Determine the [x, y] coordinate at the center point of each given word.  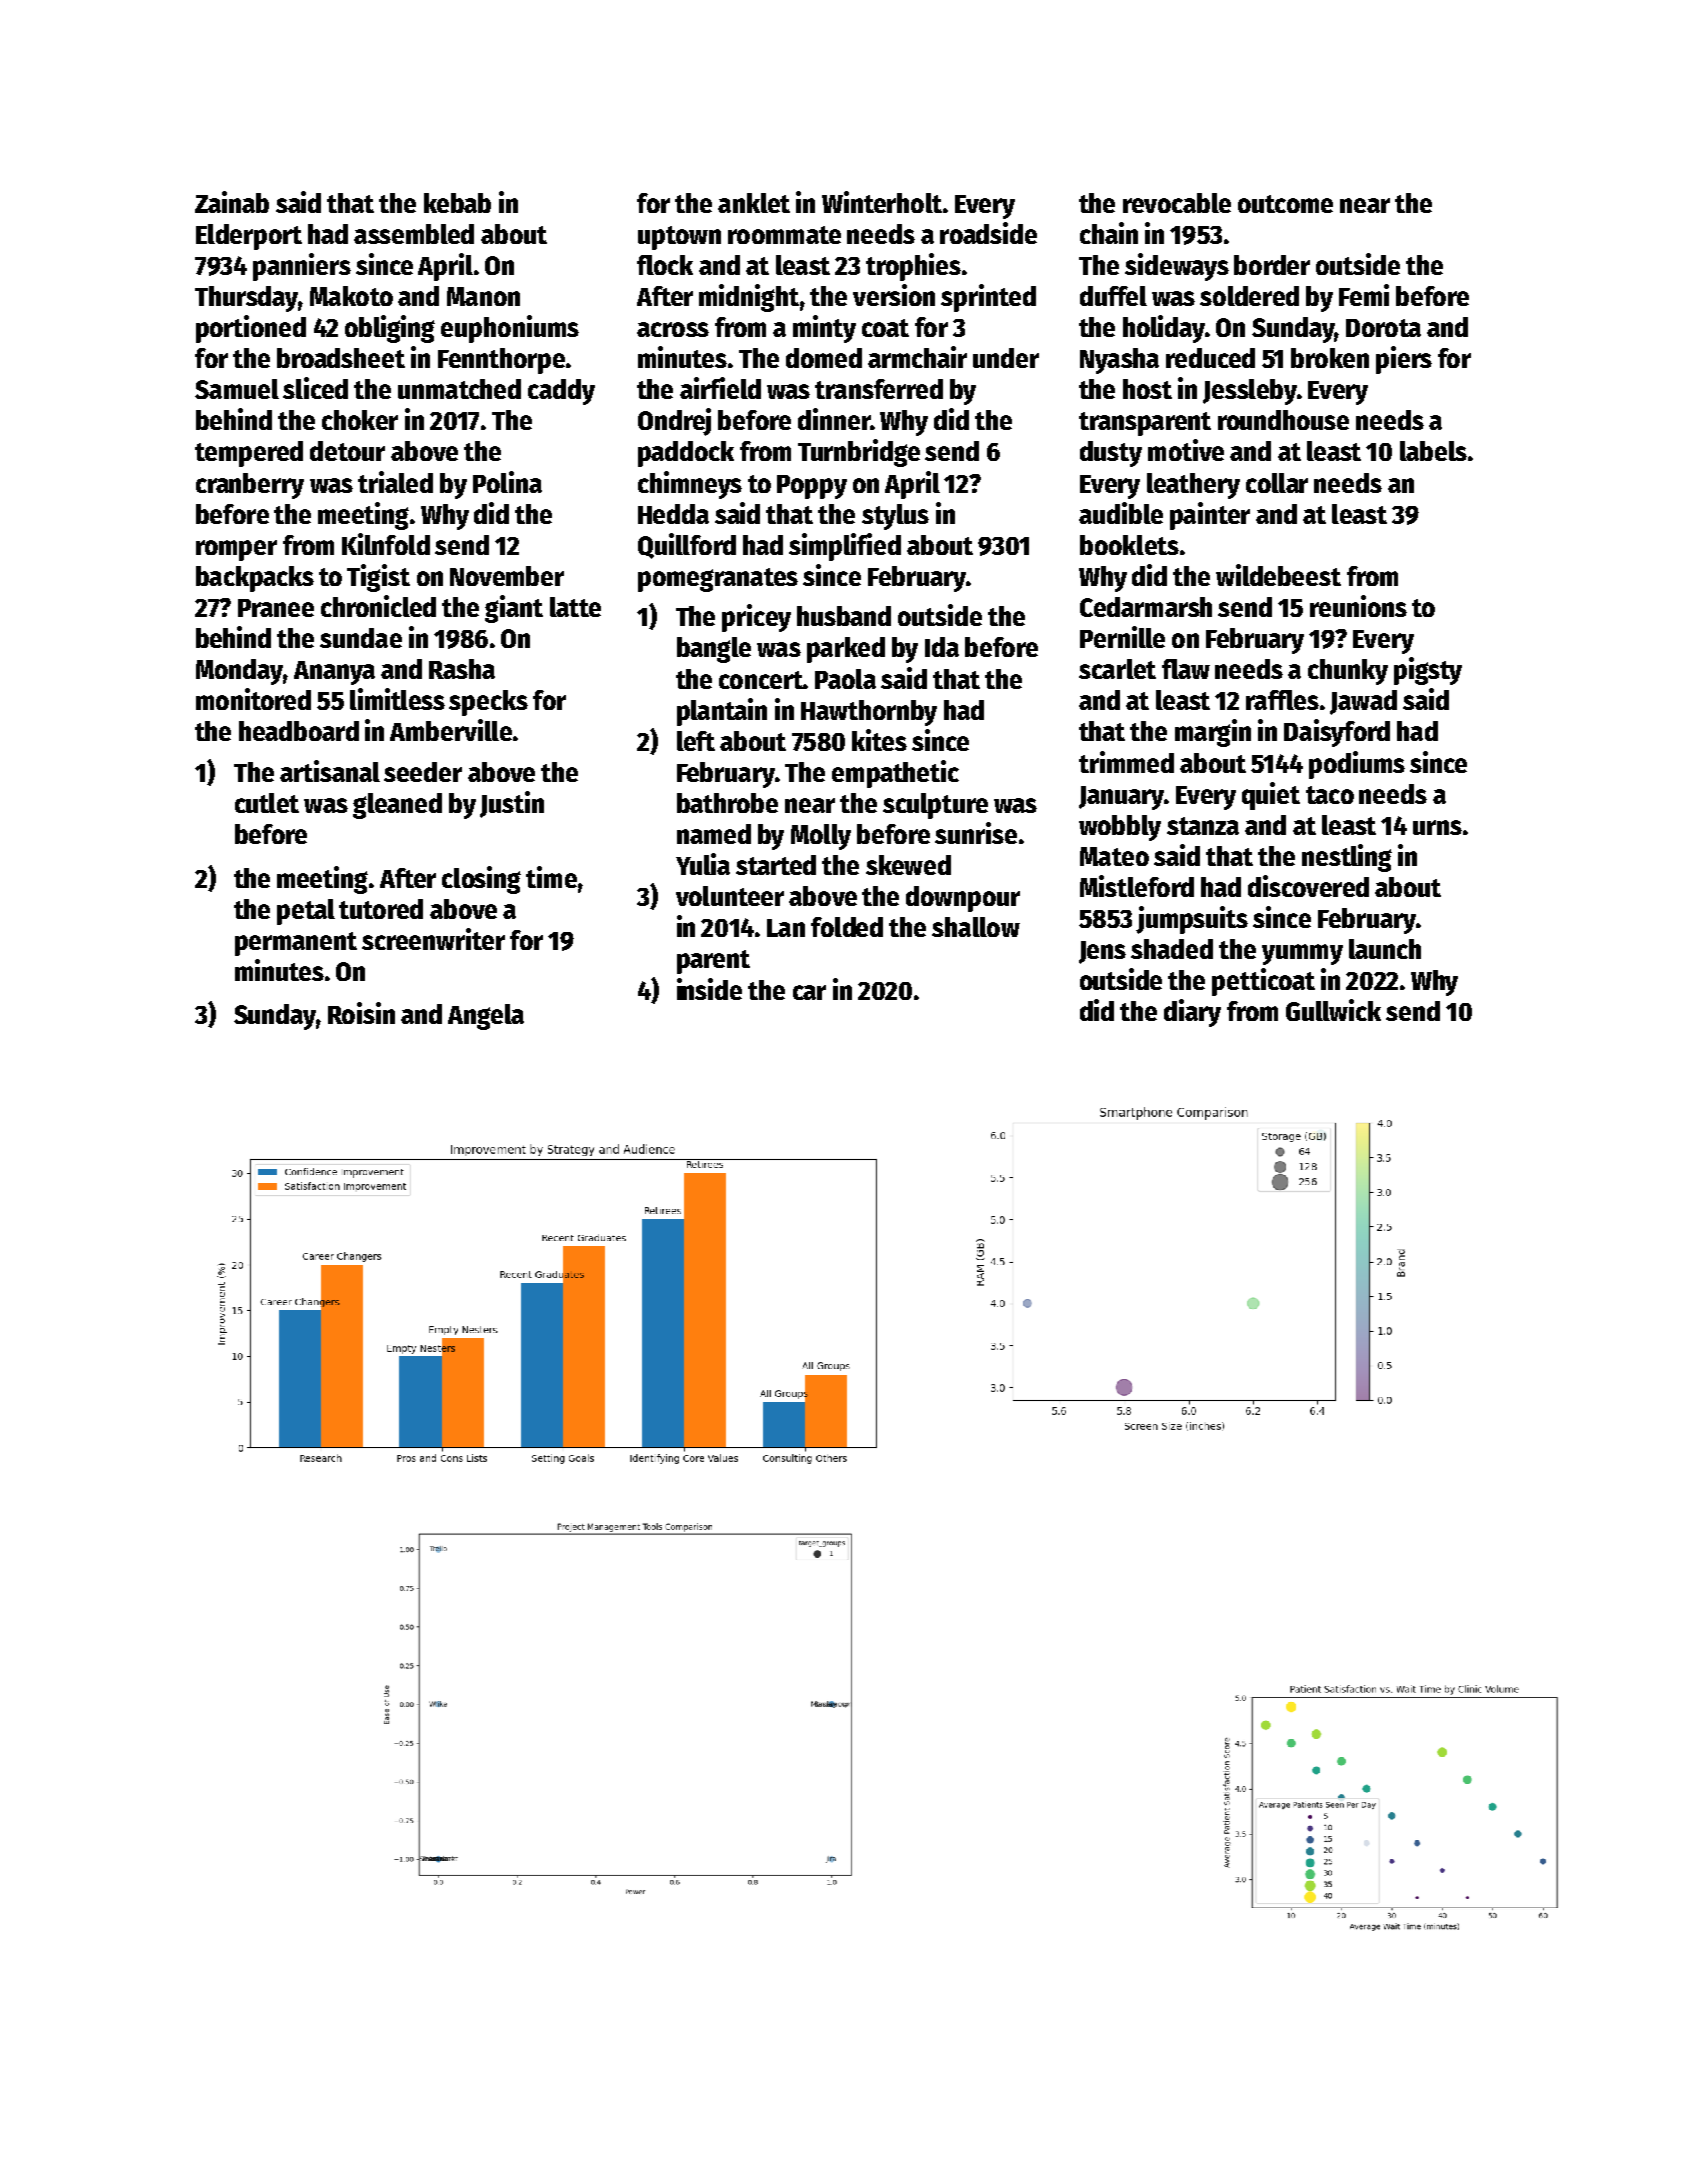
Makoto [351, 296]
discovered [1308, 886]
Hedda [673, 514]
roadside [988, 233]
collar [1277, 483]
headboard [299, 731]
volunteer [730, 896]
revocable [1177, 203]
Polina [507, 482]
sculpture [935, 806]
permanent [296, 944]
